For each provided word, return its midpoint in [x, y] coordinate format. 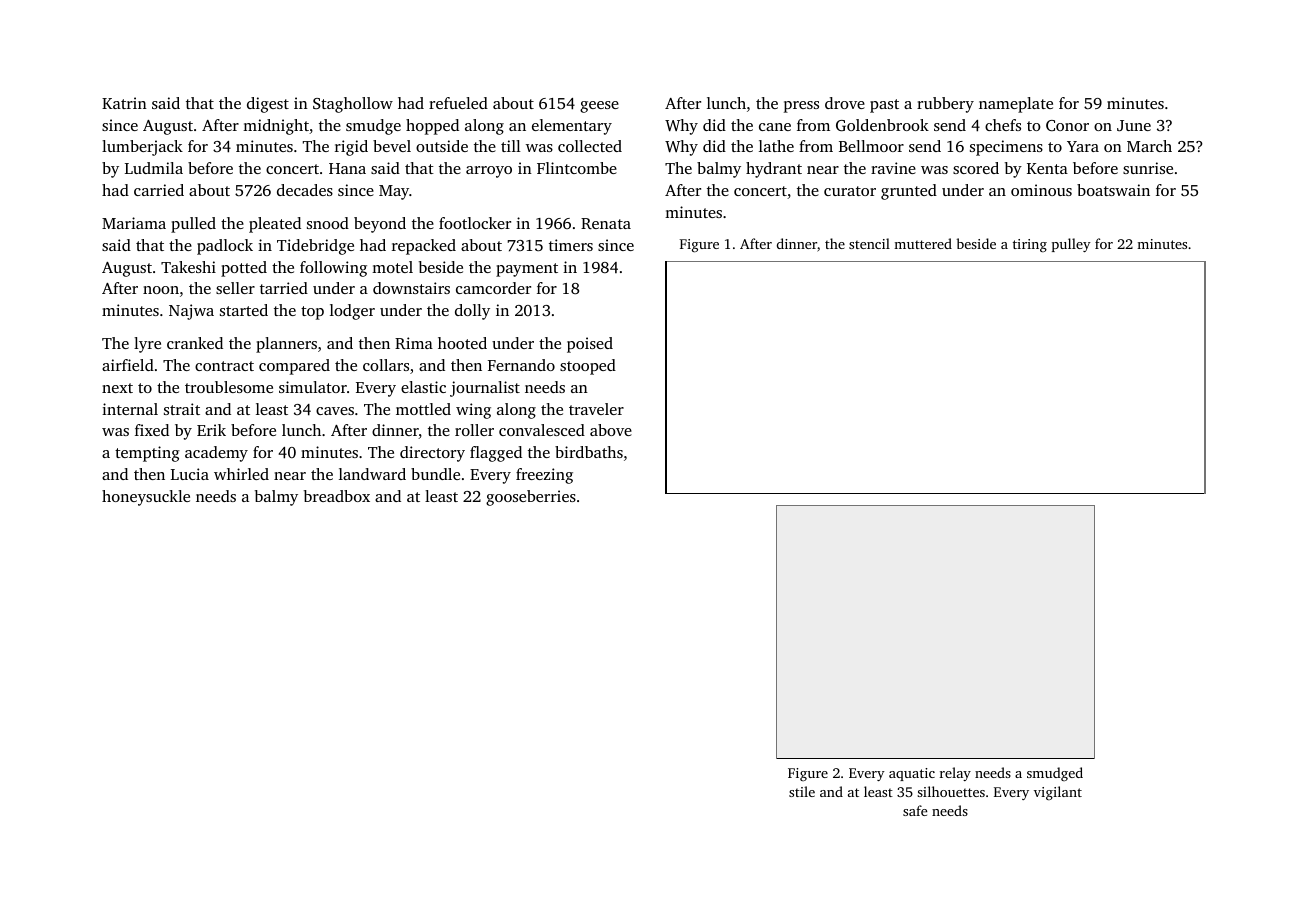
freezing [544, 476]
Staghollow [353, 105]
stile [802, 791]
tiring [1030, 245]
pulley [1071, 245]
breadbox [337, 496]
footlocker [475, 223]
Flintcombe [577, 168]
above [611, 430]
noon [161, 290]
